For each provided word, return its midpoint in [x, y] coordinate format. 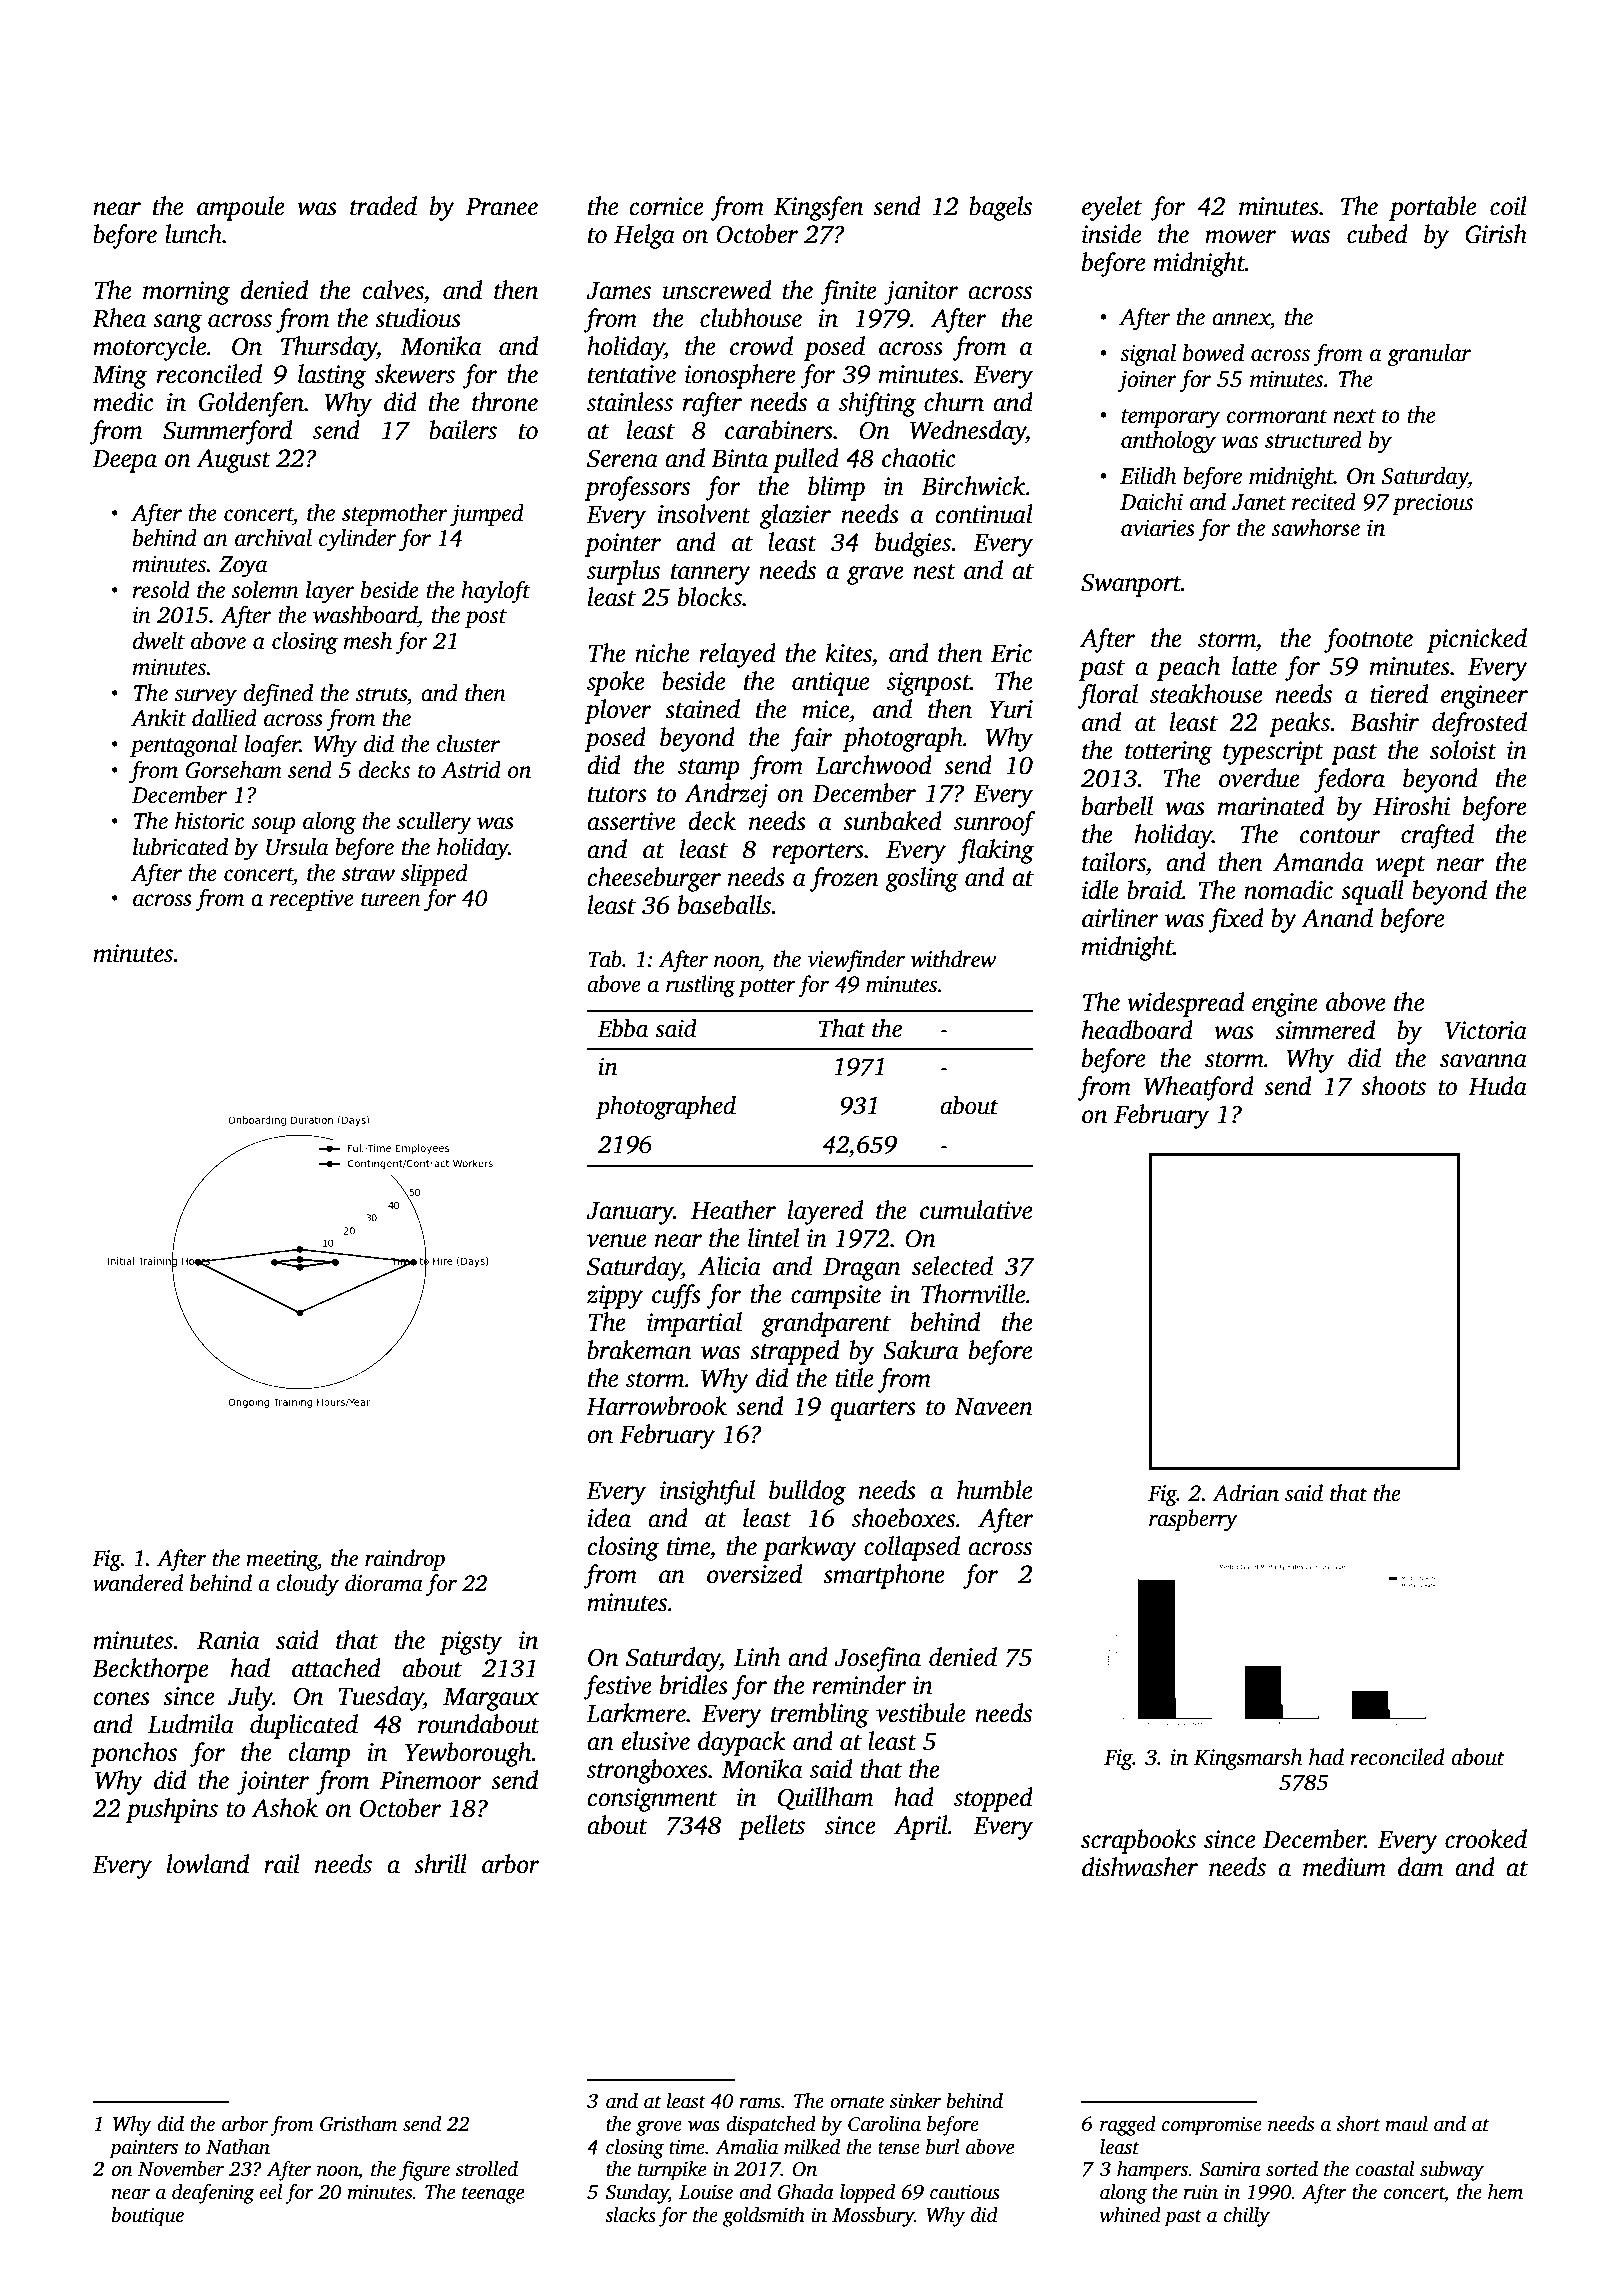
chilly [1247, 2217]
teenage [493, 2195]
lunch [193, 234]
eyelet [1112, 208]
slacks [630, 2215]
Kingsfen [818, 208]
